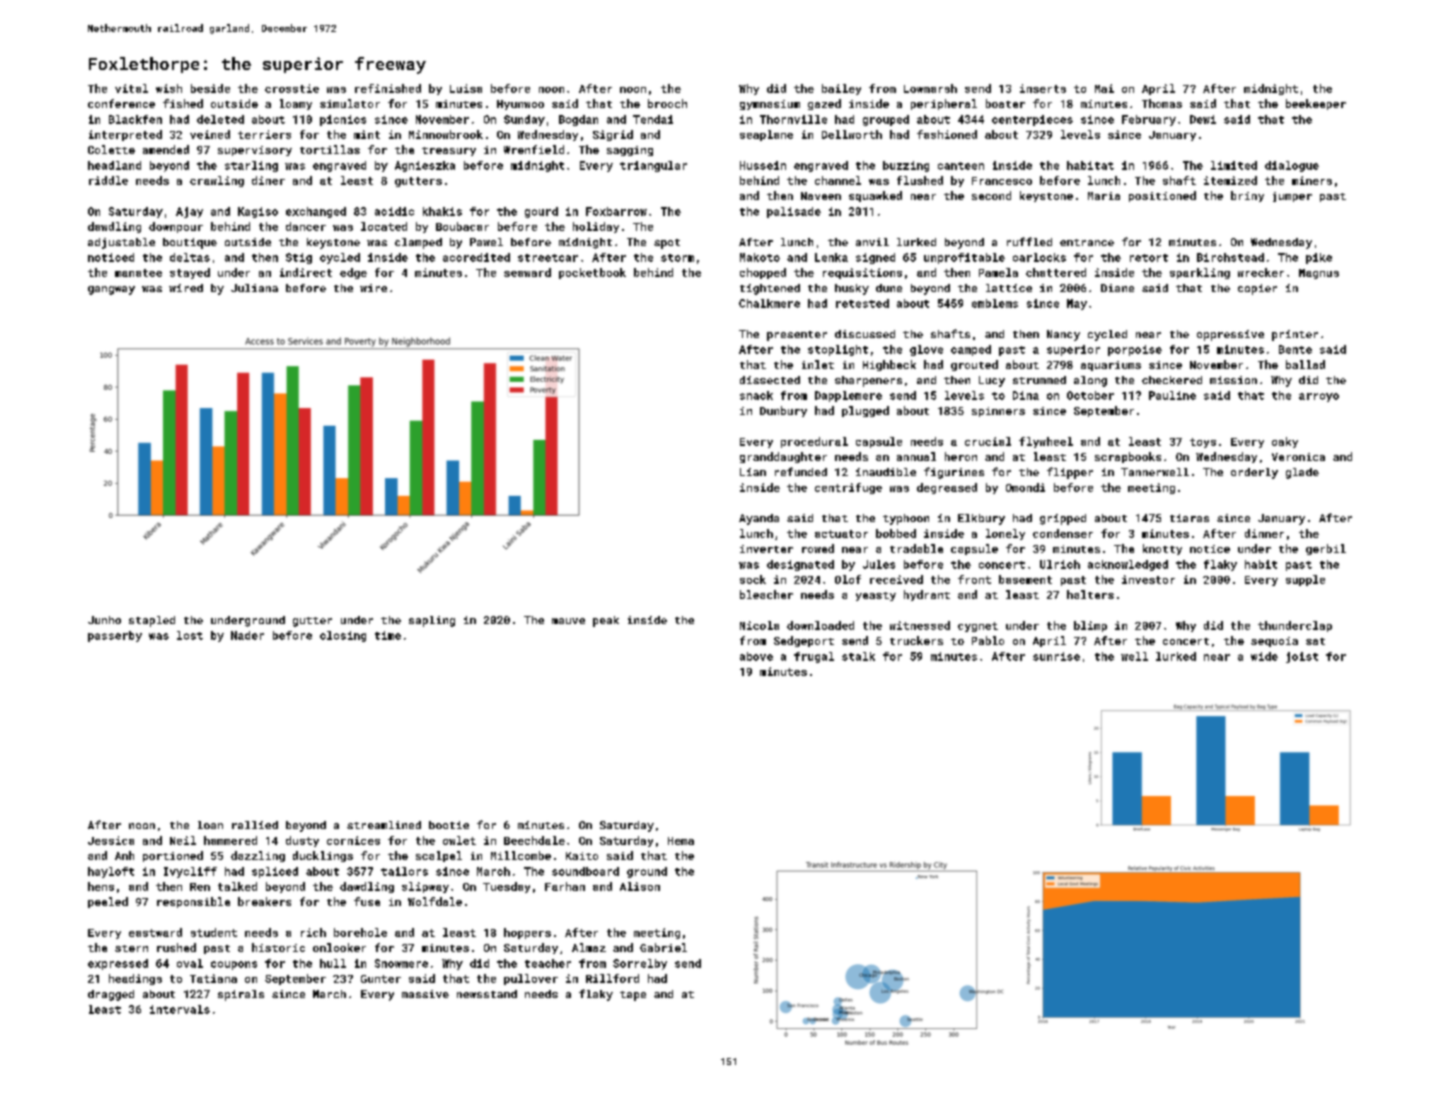 Image resolution: width=1441 pixels, height=1113 pixels. I want to click on vital, so click(131, 88).
